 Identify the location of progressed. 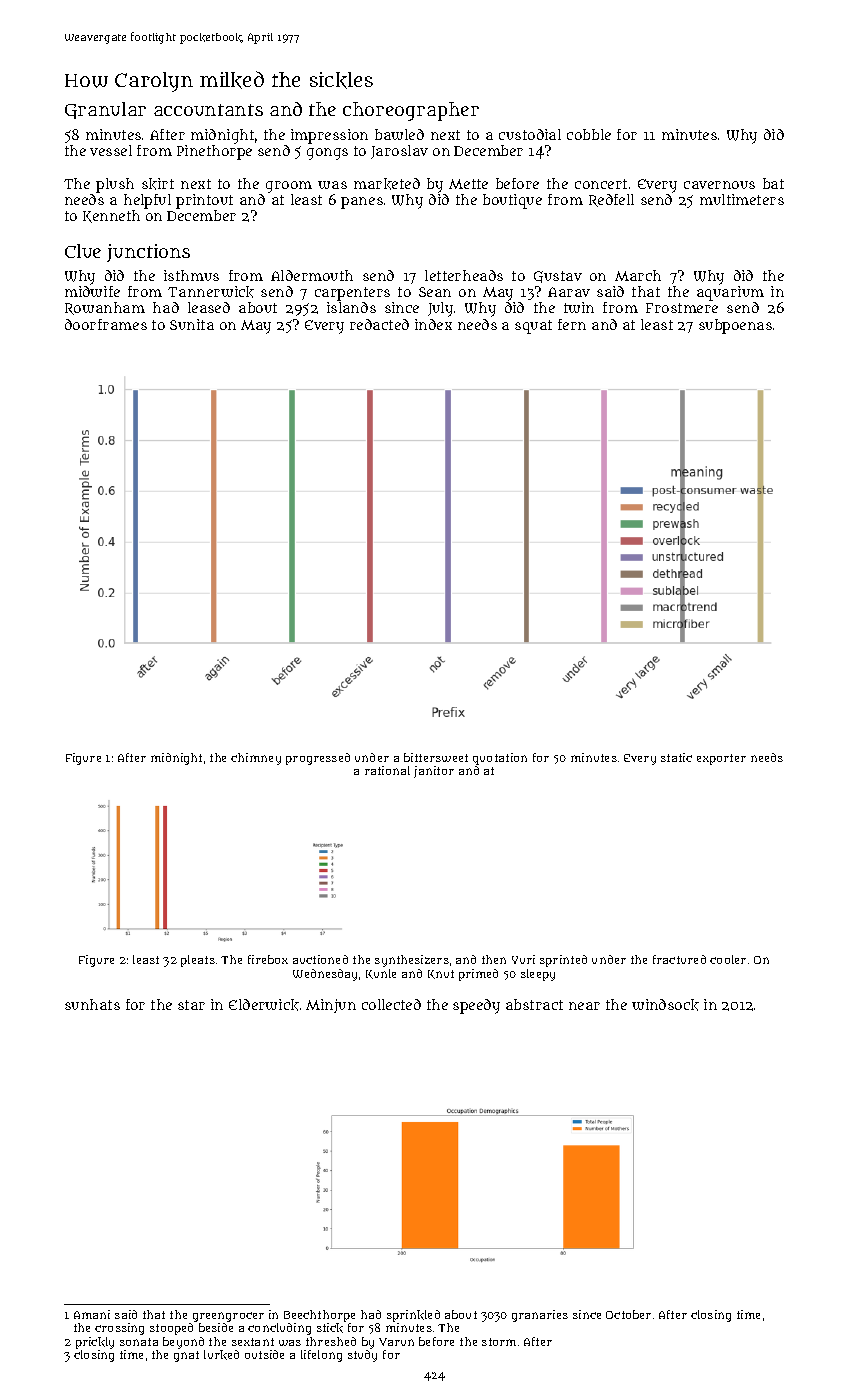
(318, 759).
